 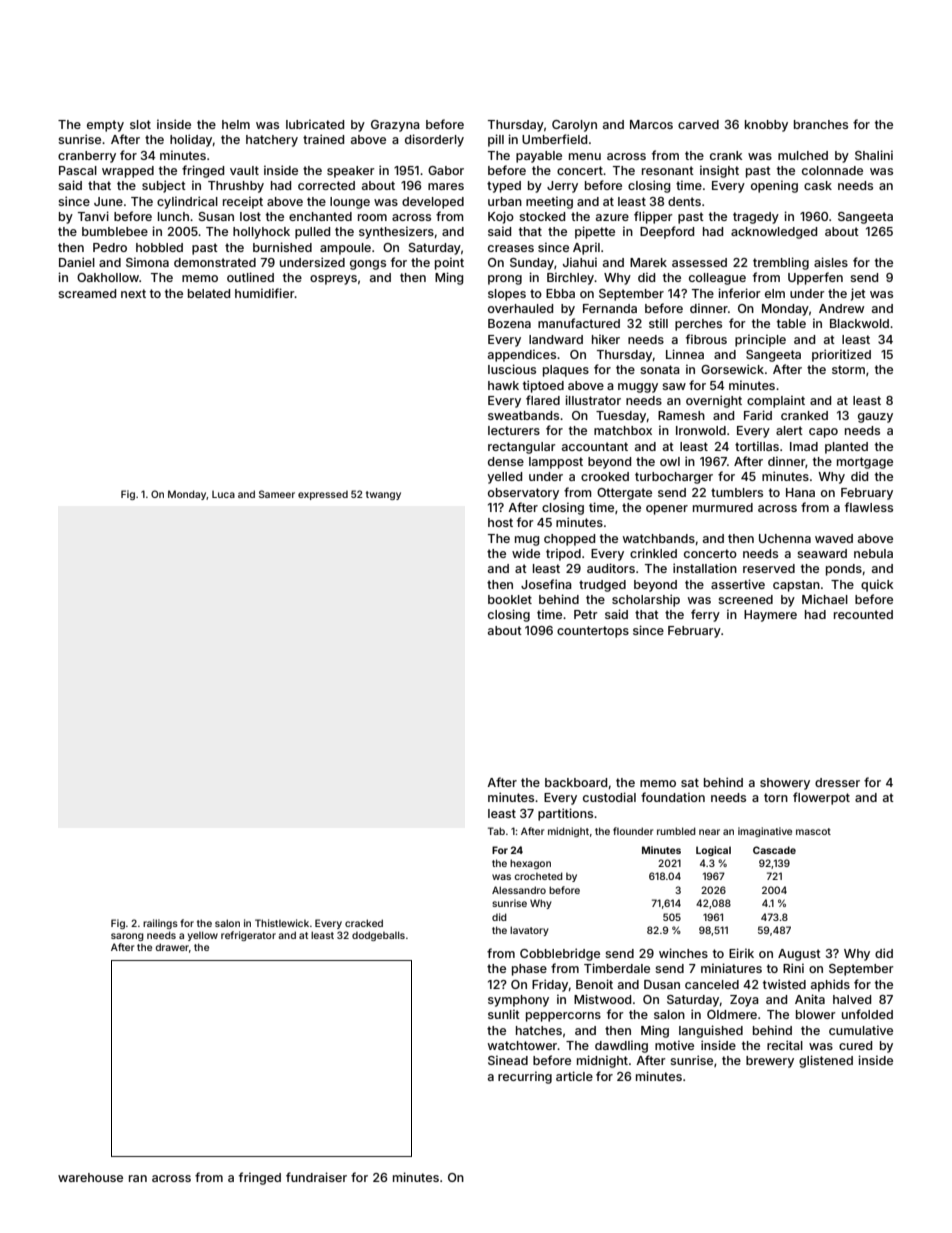 What do you see at coordinates (510, 599) in the image?
I see `booklet` at bounding box center [510, 599].
